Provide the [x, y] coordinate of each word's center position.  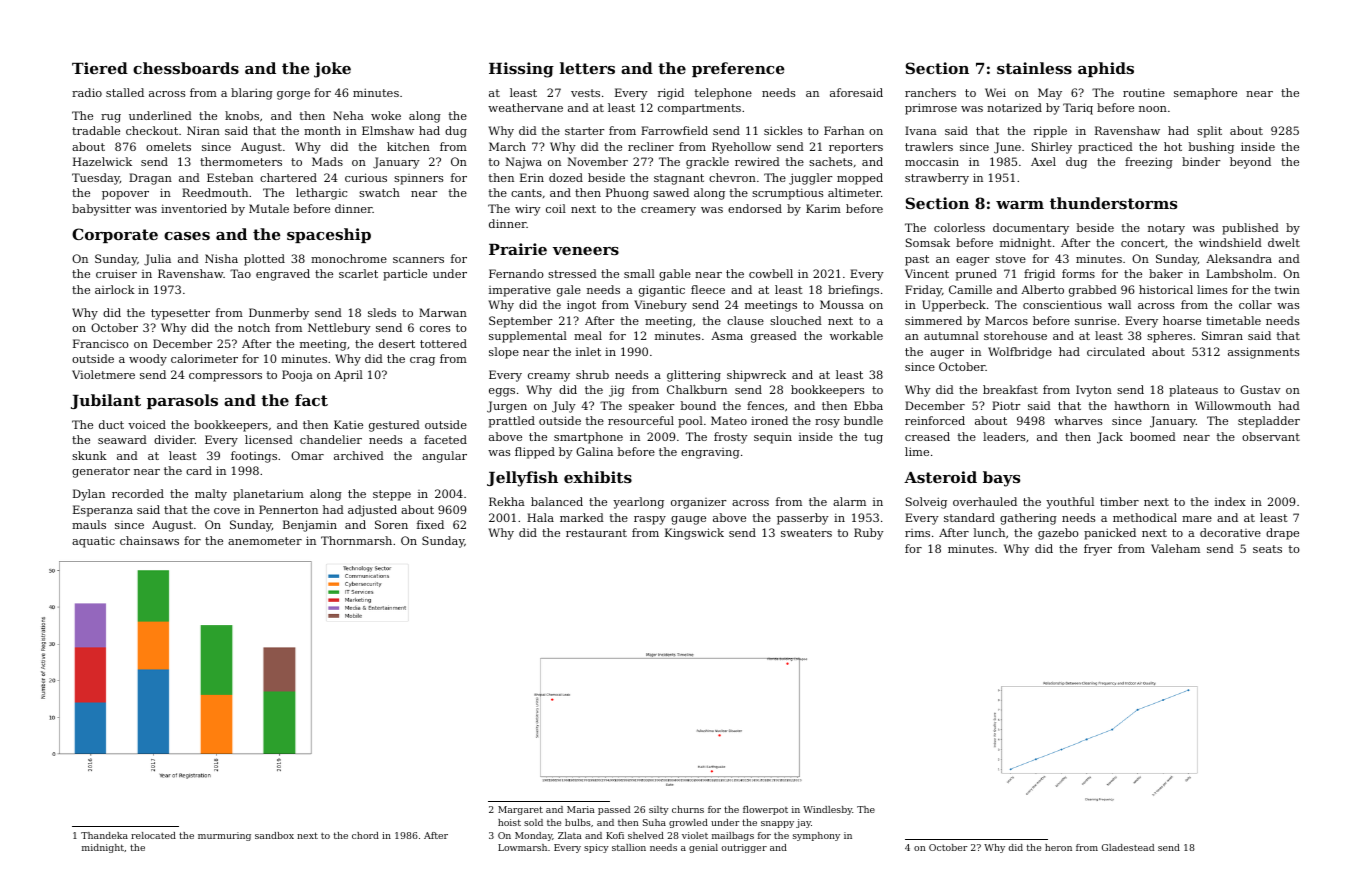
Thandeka [104, 835]
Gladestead [1128, 847]
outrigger [744, 848]
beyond [1250, 163]
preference [738, 69]
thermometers [241, 161]
